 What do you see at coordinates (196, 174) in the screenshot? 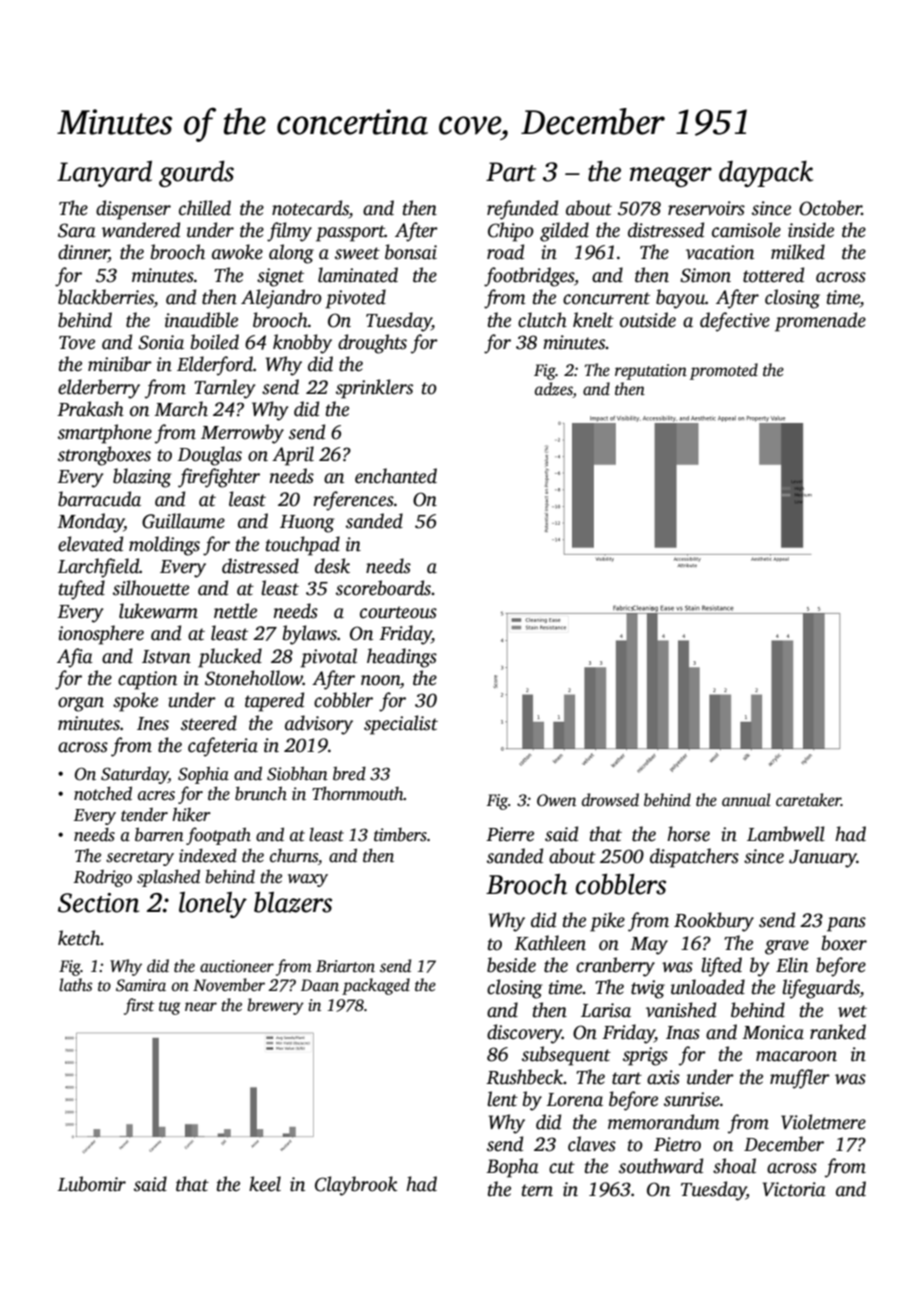
I see `gourds` at bounding box center [196, 174].
